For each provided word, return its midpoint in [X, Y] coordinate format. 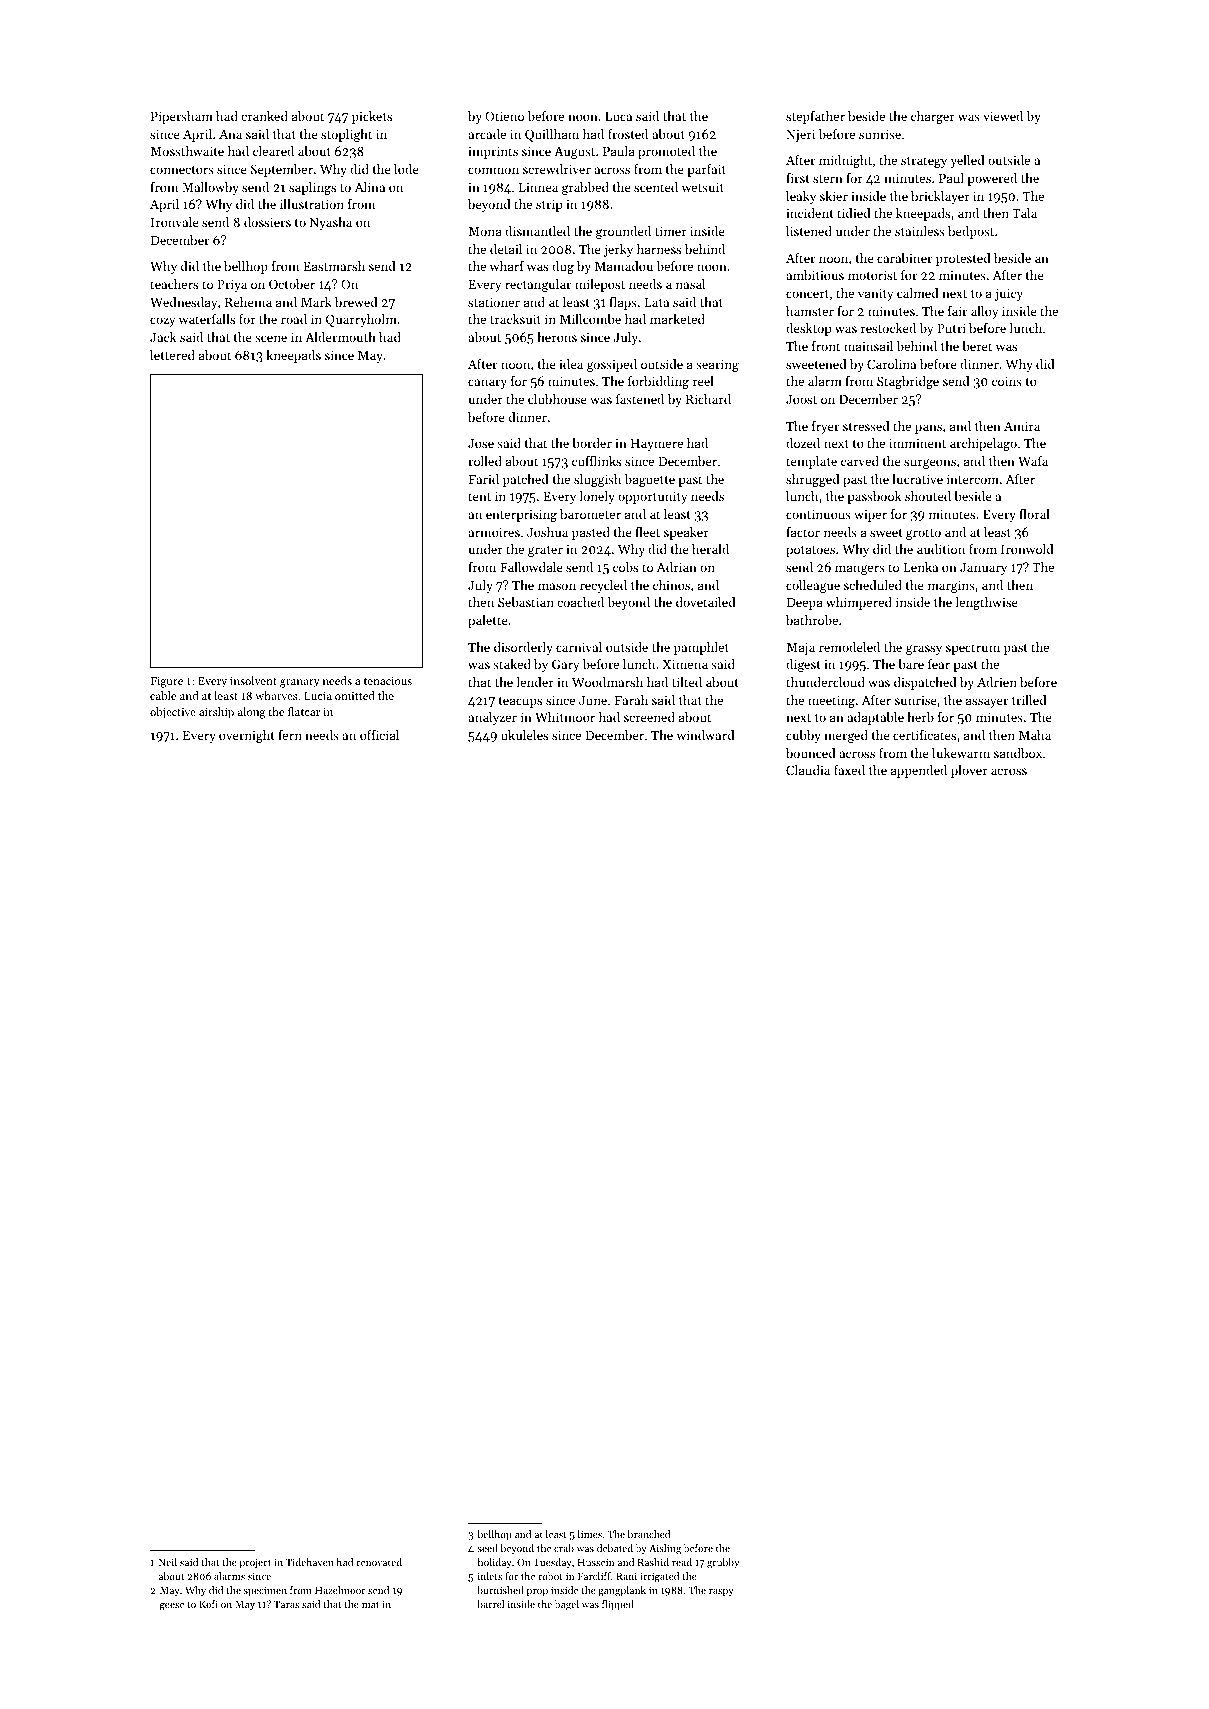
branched [648, 1534]
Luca [618, 116]
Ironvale [175, 222]
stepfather [815, 117]
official [379, 735]
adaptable [875, 718]
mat [370, 1605]
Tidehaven [310, 1562]
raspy [721, 1592]
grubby [723, 1563]
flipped [618, 1605]
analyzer [492, 718]
